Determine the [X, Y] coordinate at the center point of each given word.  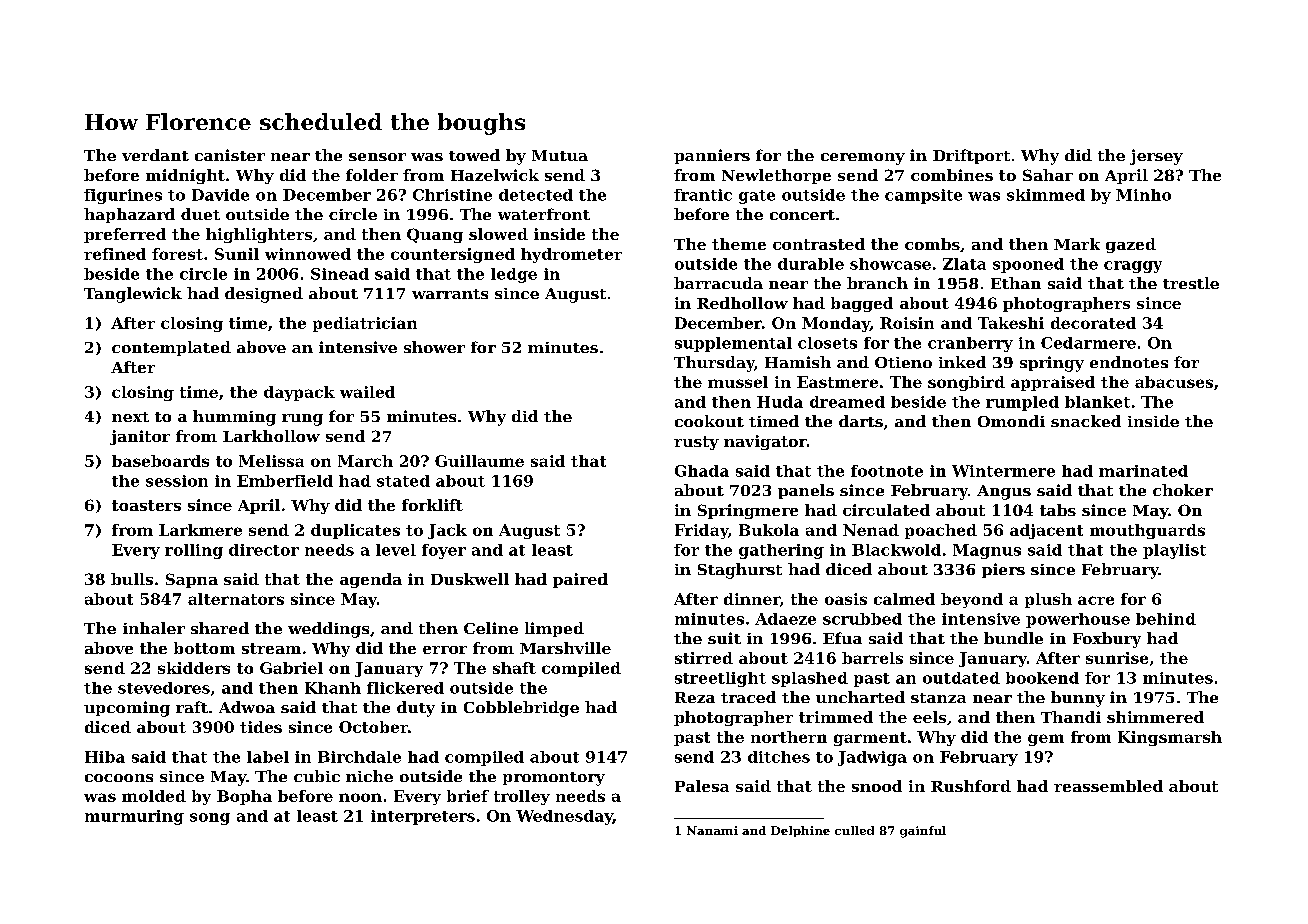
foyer [444, 551]
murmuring [134, 817]
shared [220, 628]
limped [554, 629]
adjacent [1046, 531]
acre [1096, 600]
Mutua [560, 155]
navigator [765, 442]
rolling [194, 551]
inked [962, 362]
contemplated [171, 348]
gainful [923, 832]
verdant [155, 155]
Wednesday [564, 817]
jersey [1156, 157]
